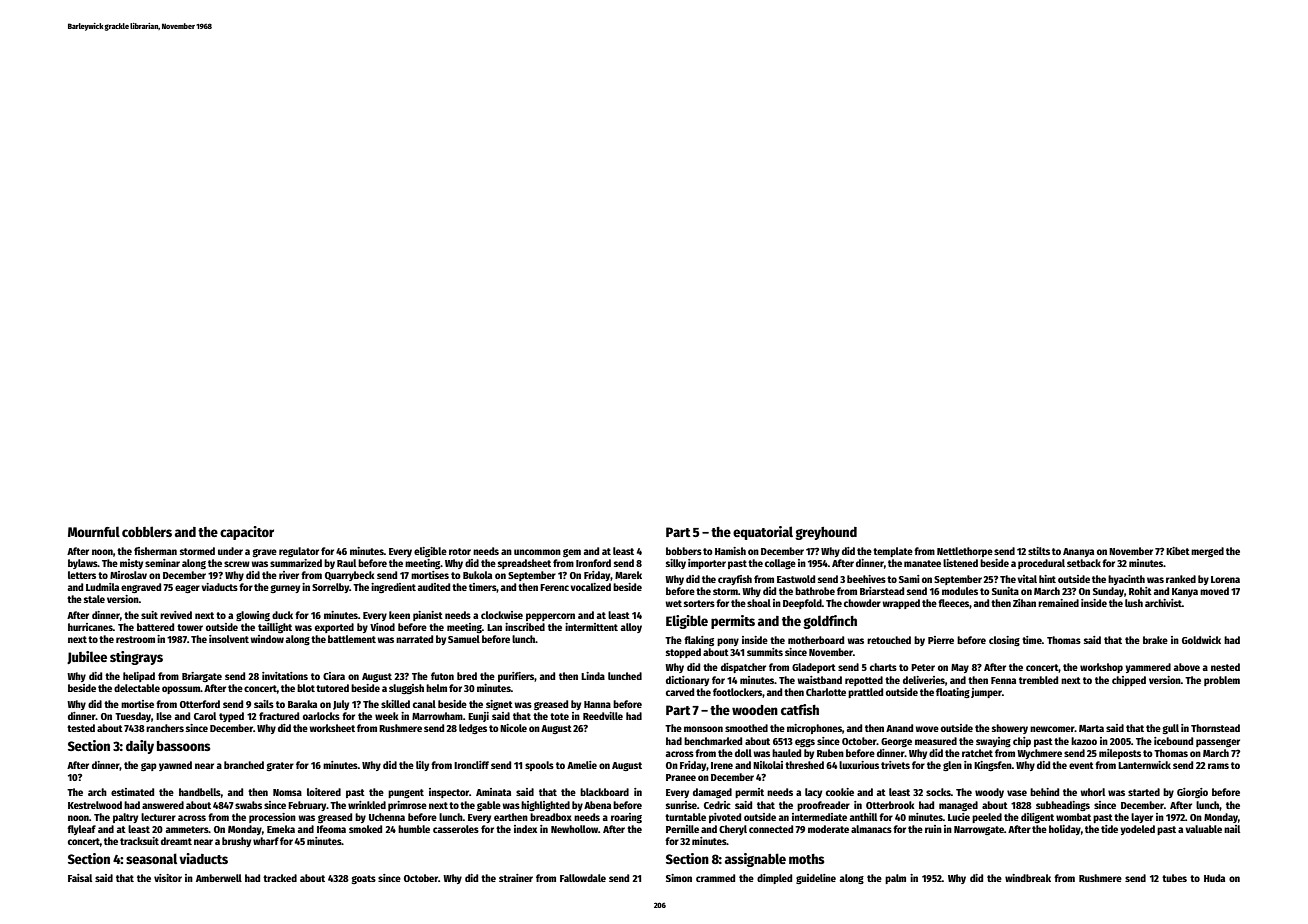 Image resolution: width=1308 pixels, height=924 pixels. Describe the element at coordinates (364, 879) in the document. I see `goats` at that location.
